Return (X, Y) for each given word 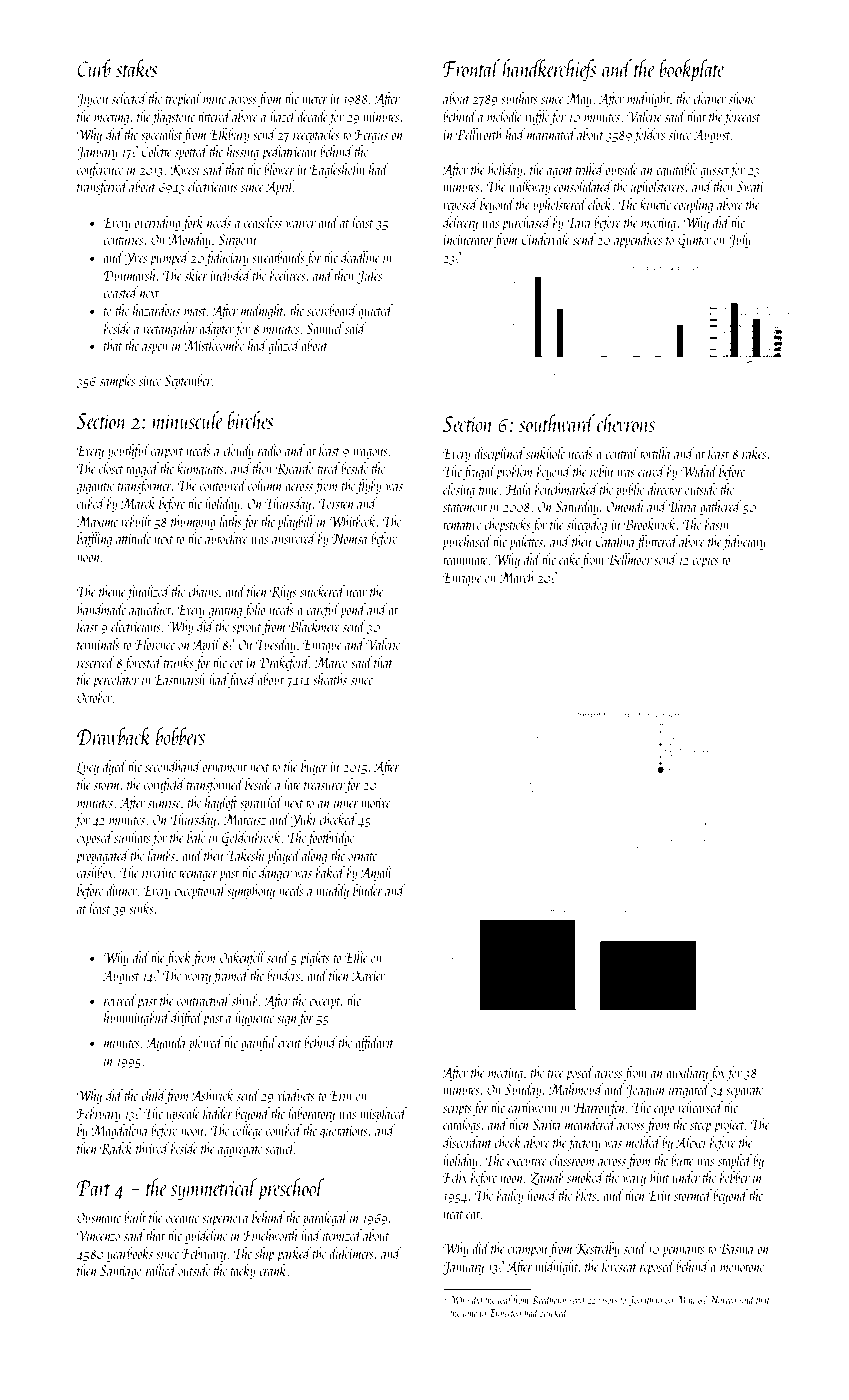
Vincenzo (98, 1235)
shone (742, 98)
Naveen (723, 1300)
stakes (137, 68)
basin (717, 524)
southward (557, 423)
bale (196, 837)
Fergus (371, 136)
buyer (314, 767)
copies (705, 561)
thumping (193, 522)
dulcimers (351, 1253)
